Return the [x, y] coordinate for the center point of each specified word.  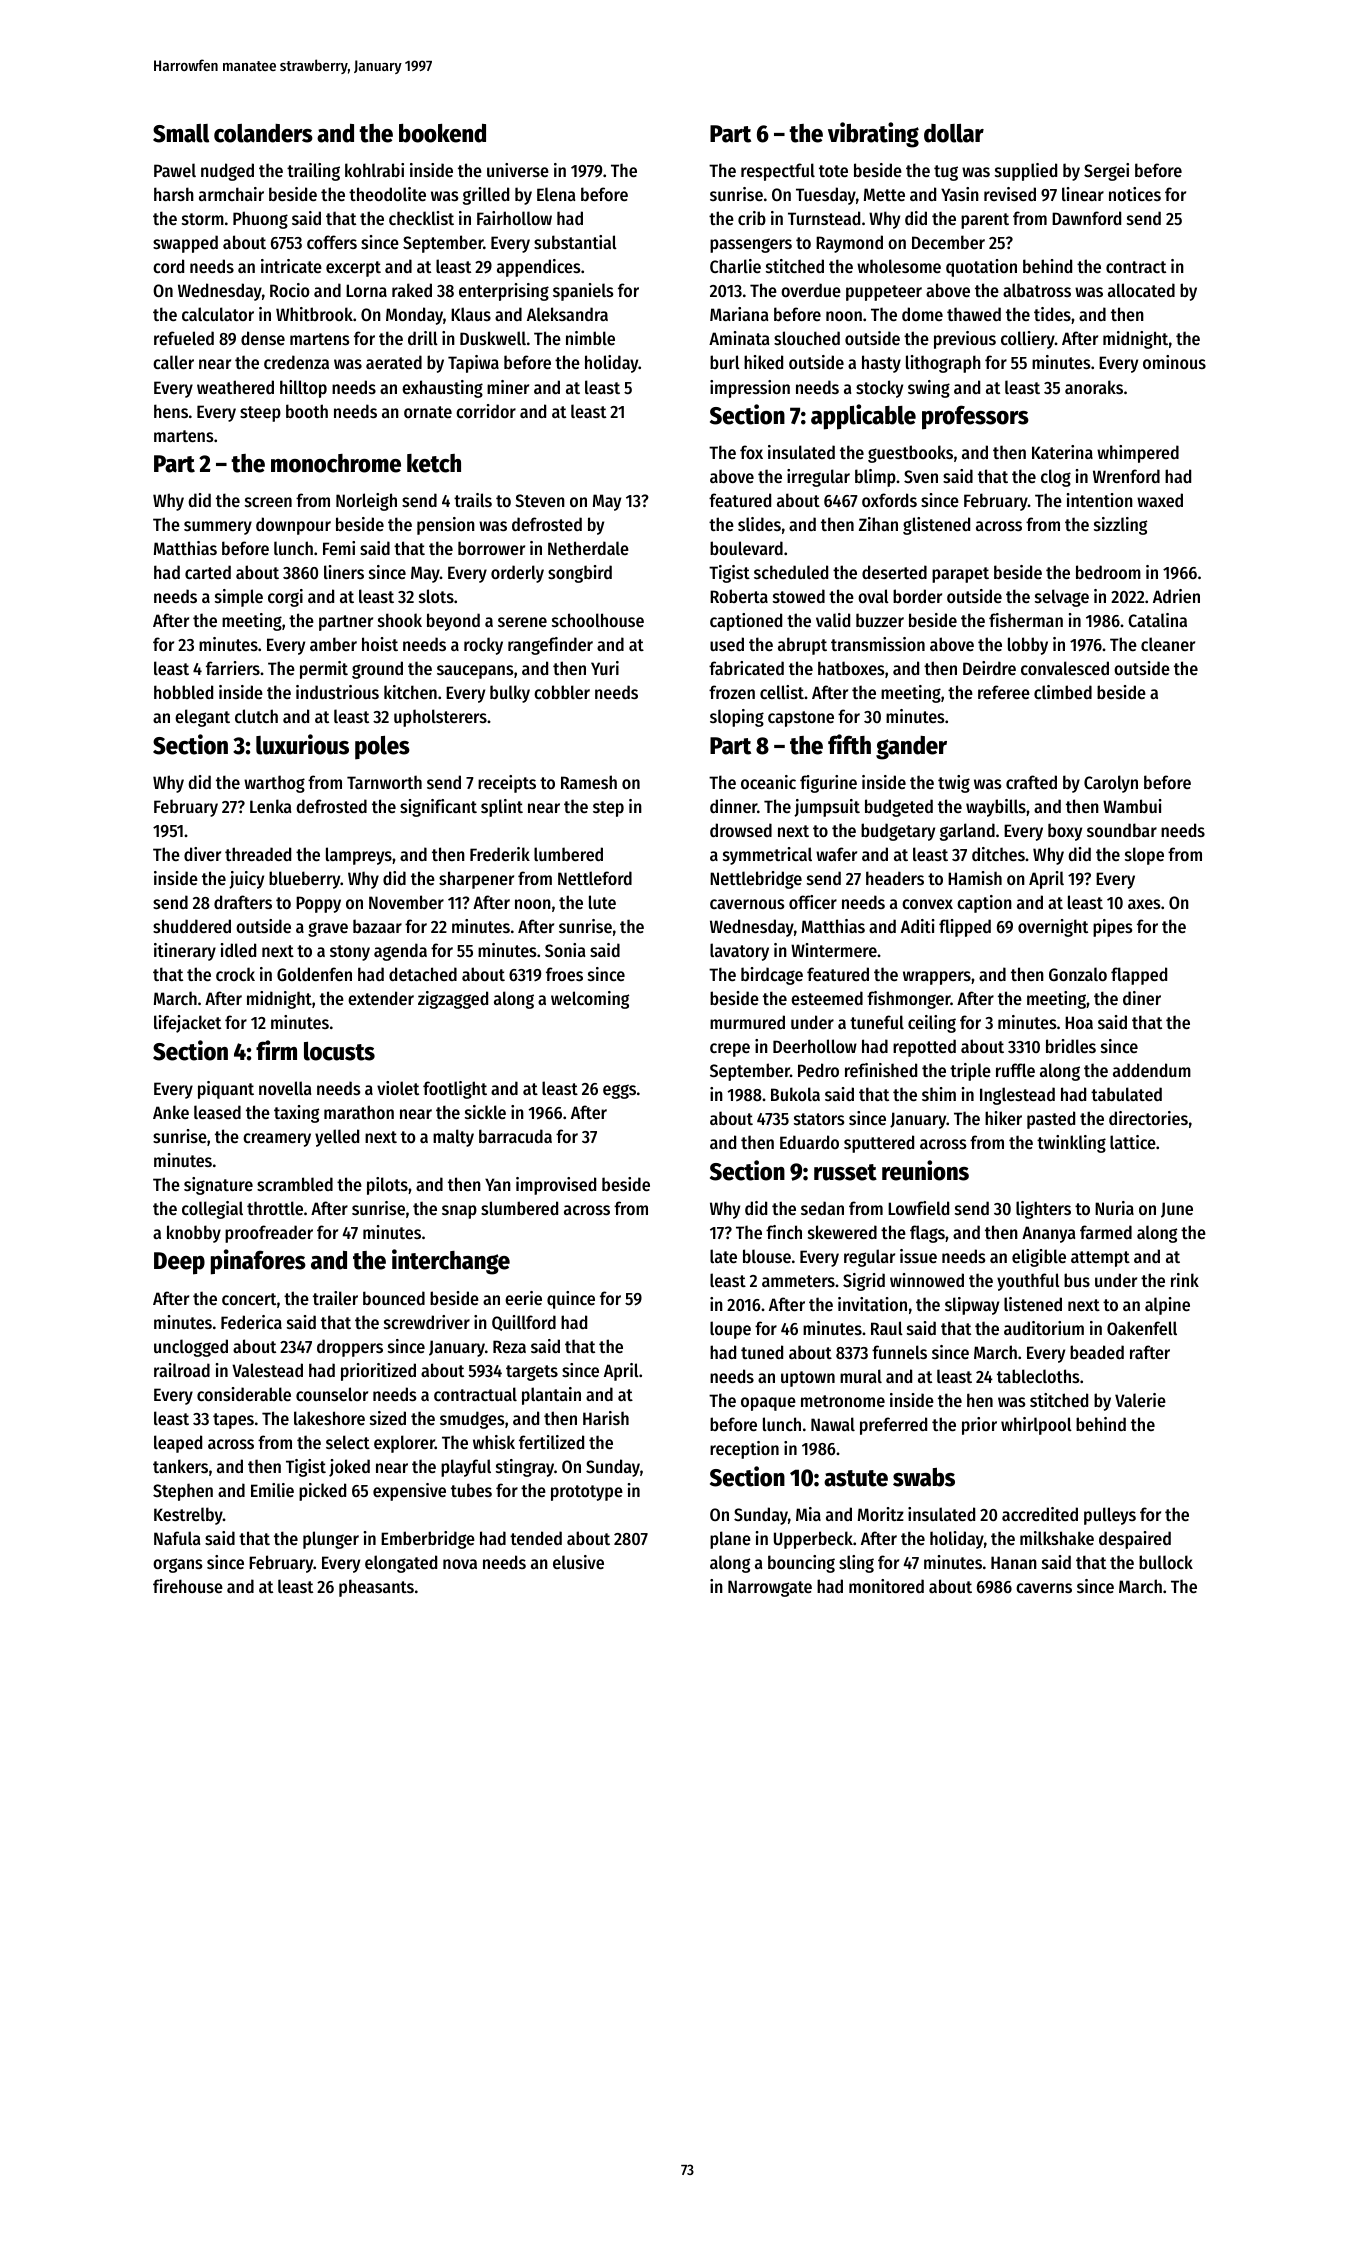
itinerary [185, 952]
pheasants [376, 1588]
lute [602, 902]
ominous [1174, 362]
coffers [332, 242]
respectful [778, 172]
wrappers [937, 978]
